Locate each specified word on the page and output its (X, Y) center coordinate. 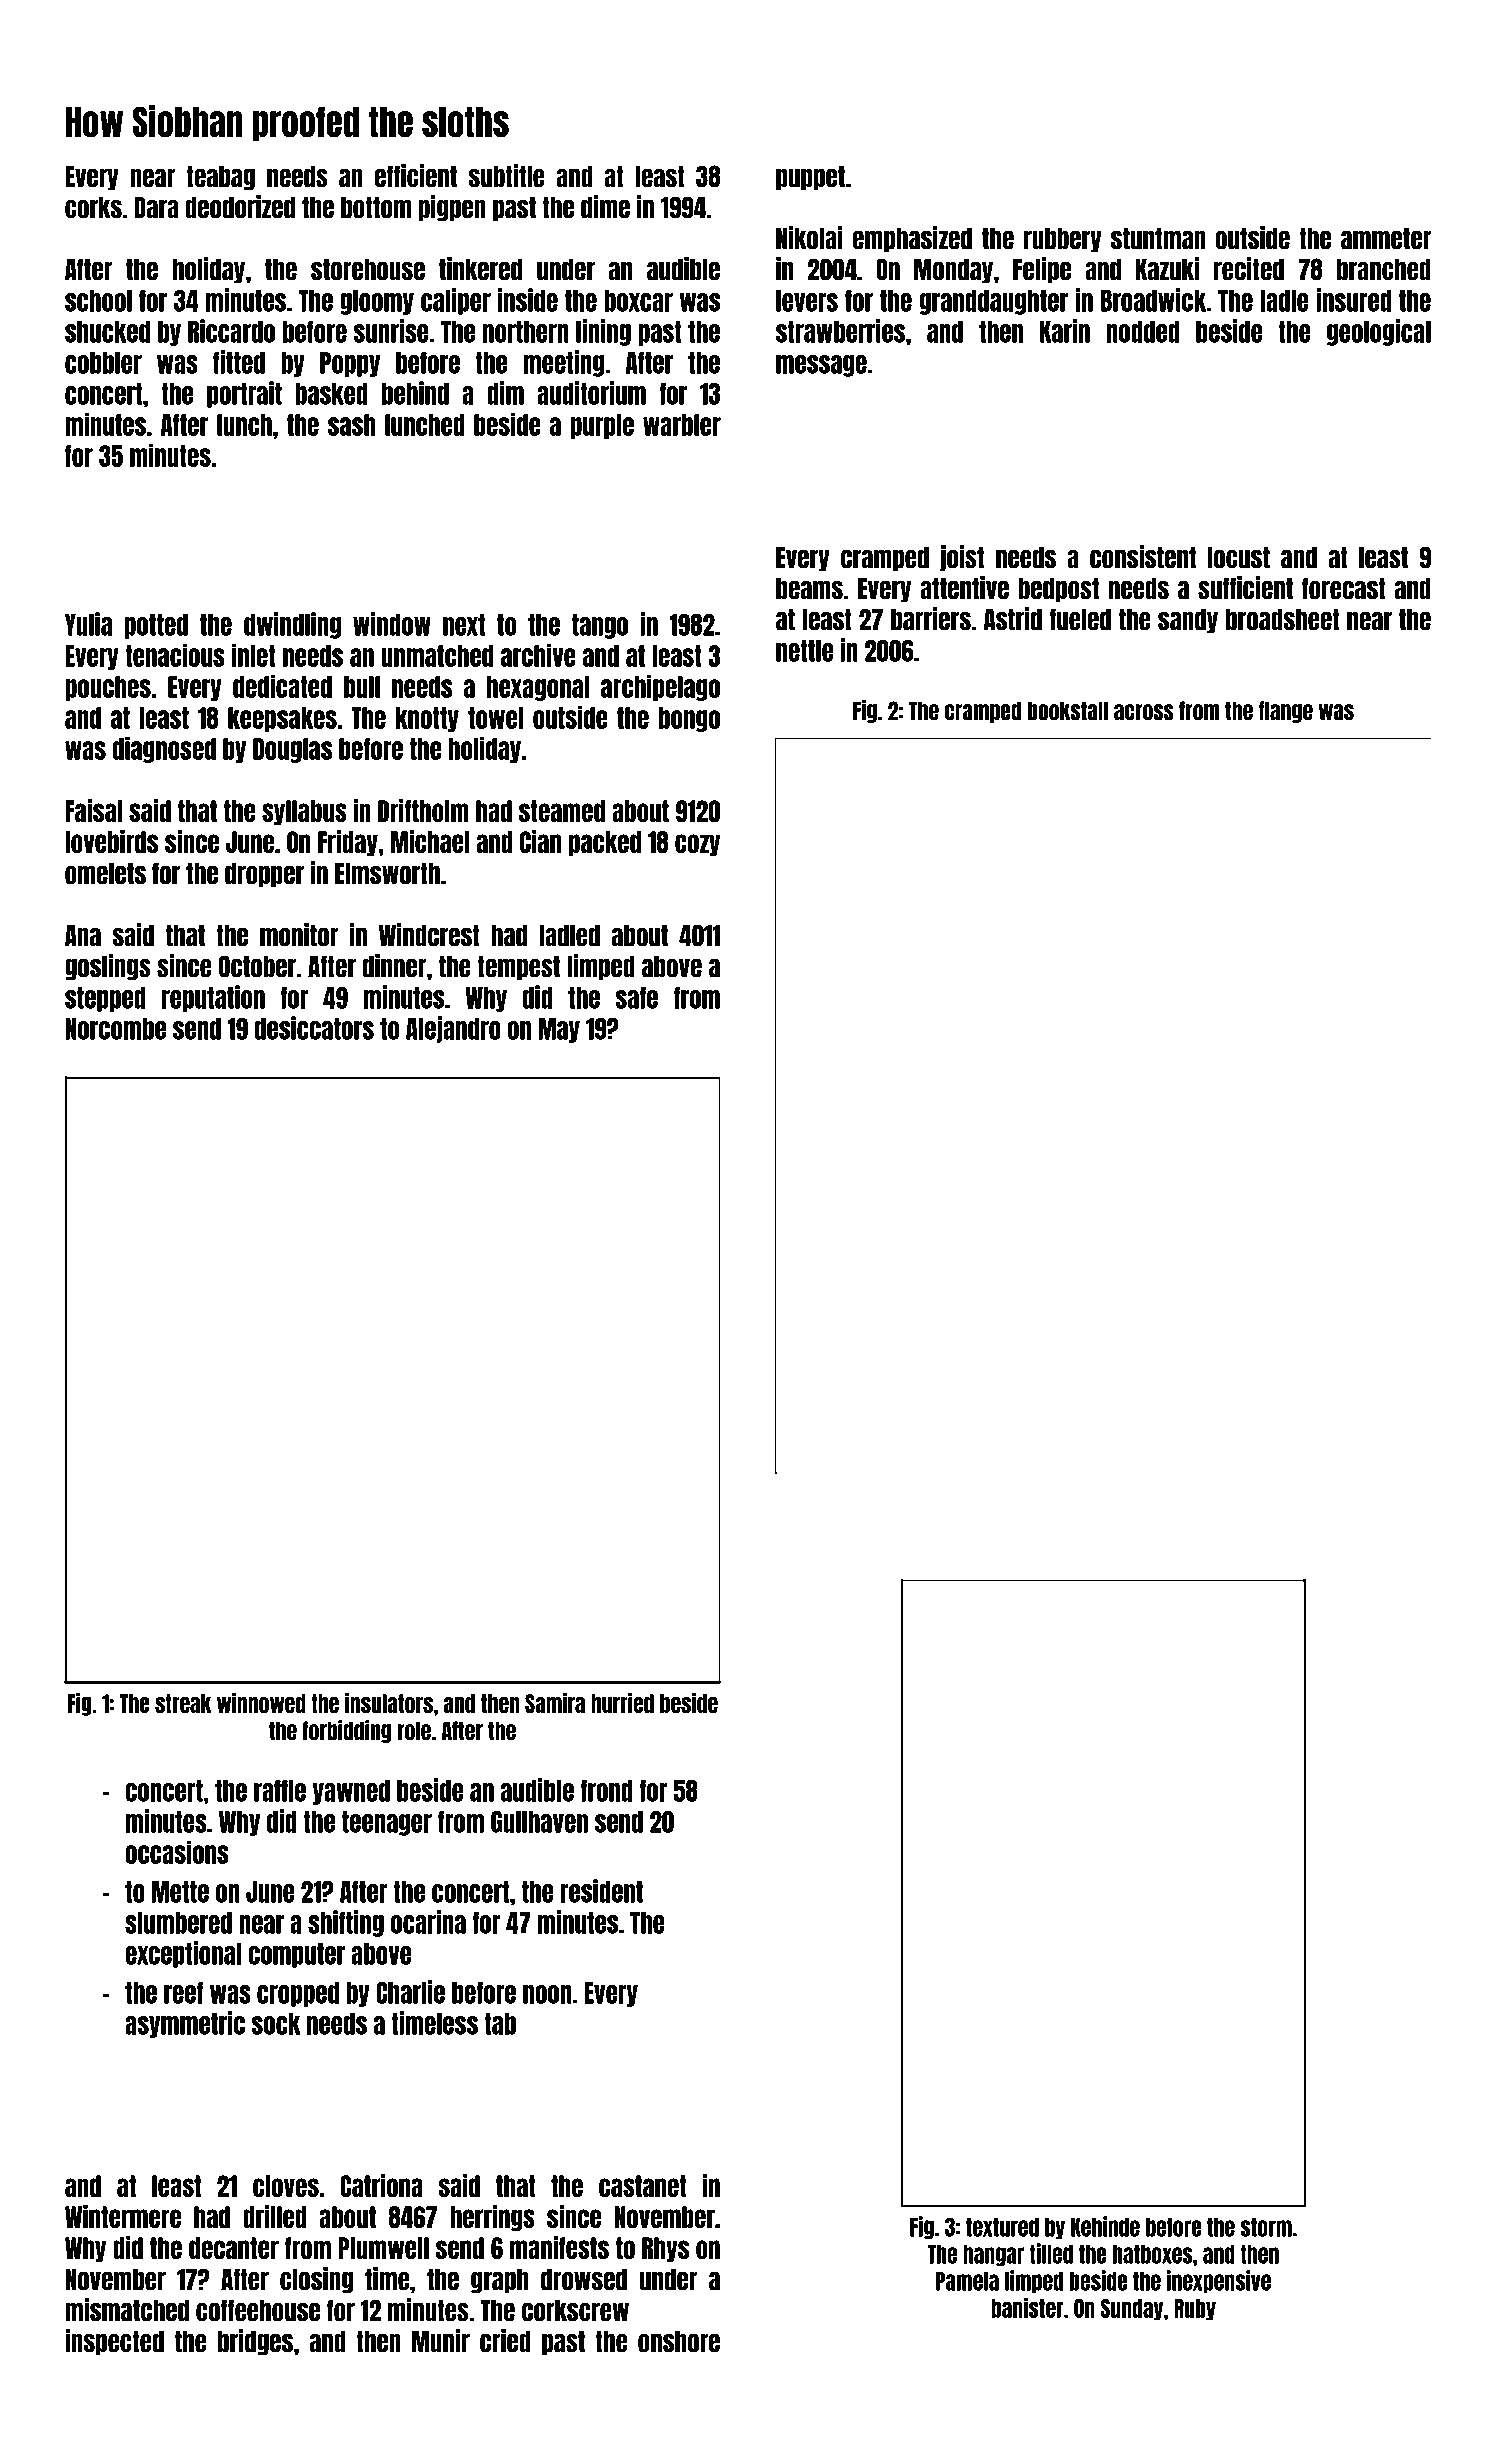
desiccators (314, 1028)
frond (606, 1791)
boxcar (638, 301)
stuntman (1158, 238)
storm (1266, 2227)
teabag (220, 178)
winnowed (261, 1703)
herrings (492, 2218)
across (1144, 712)
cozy (697, 845)
